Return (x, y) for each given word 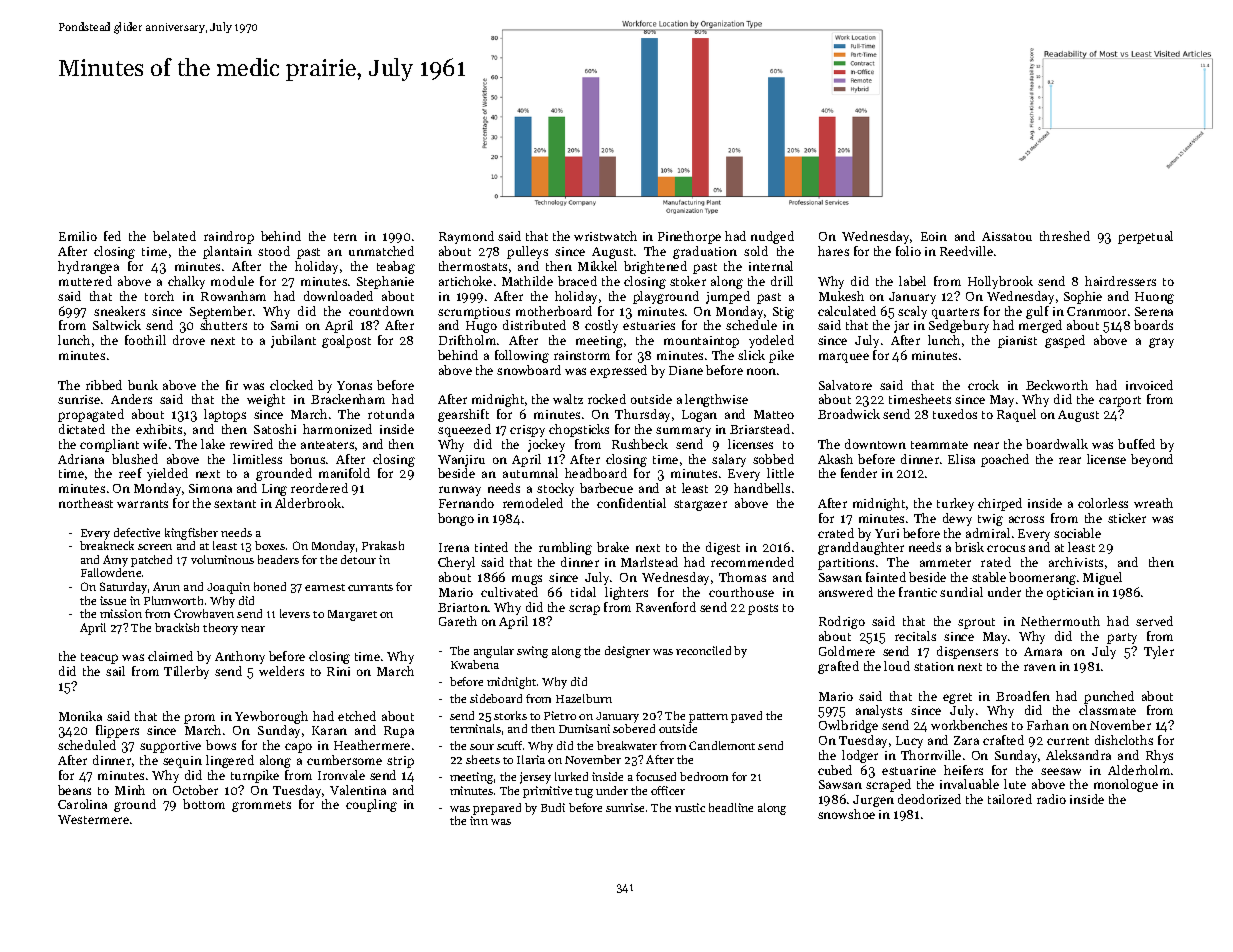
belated (174, 236)
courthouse (741, 592)
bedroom (704, 776)
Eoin (934, 236)
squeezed (464, 430)
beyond (1152, 460)
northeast (86, 503)
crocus (1006, 548)
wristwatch (605, 236)
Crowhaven (204, 613)
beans (74, 790)
